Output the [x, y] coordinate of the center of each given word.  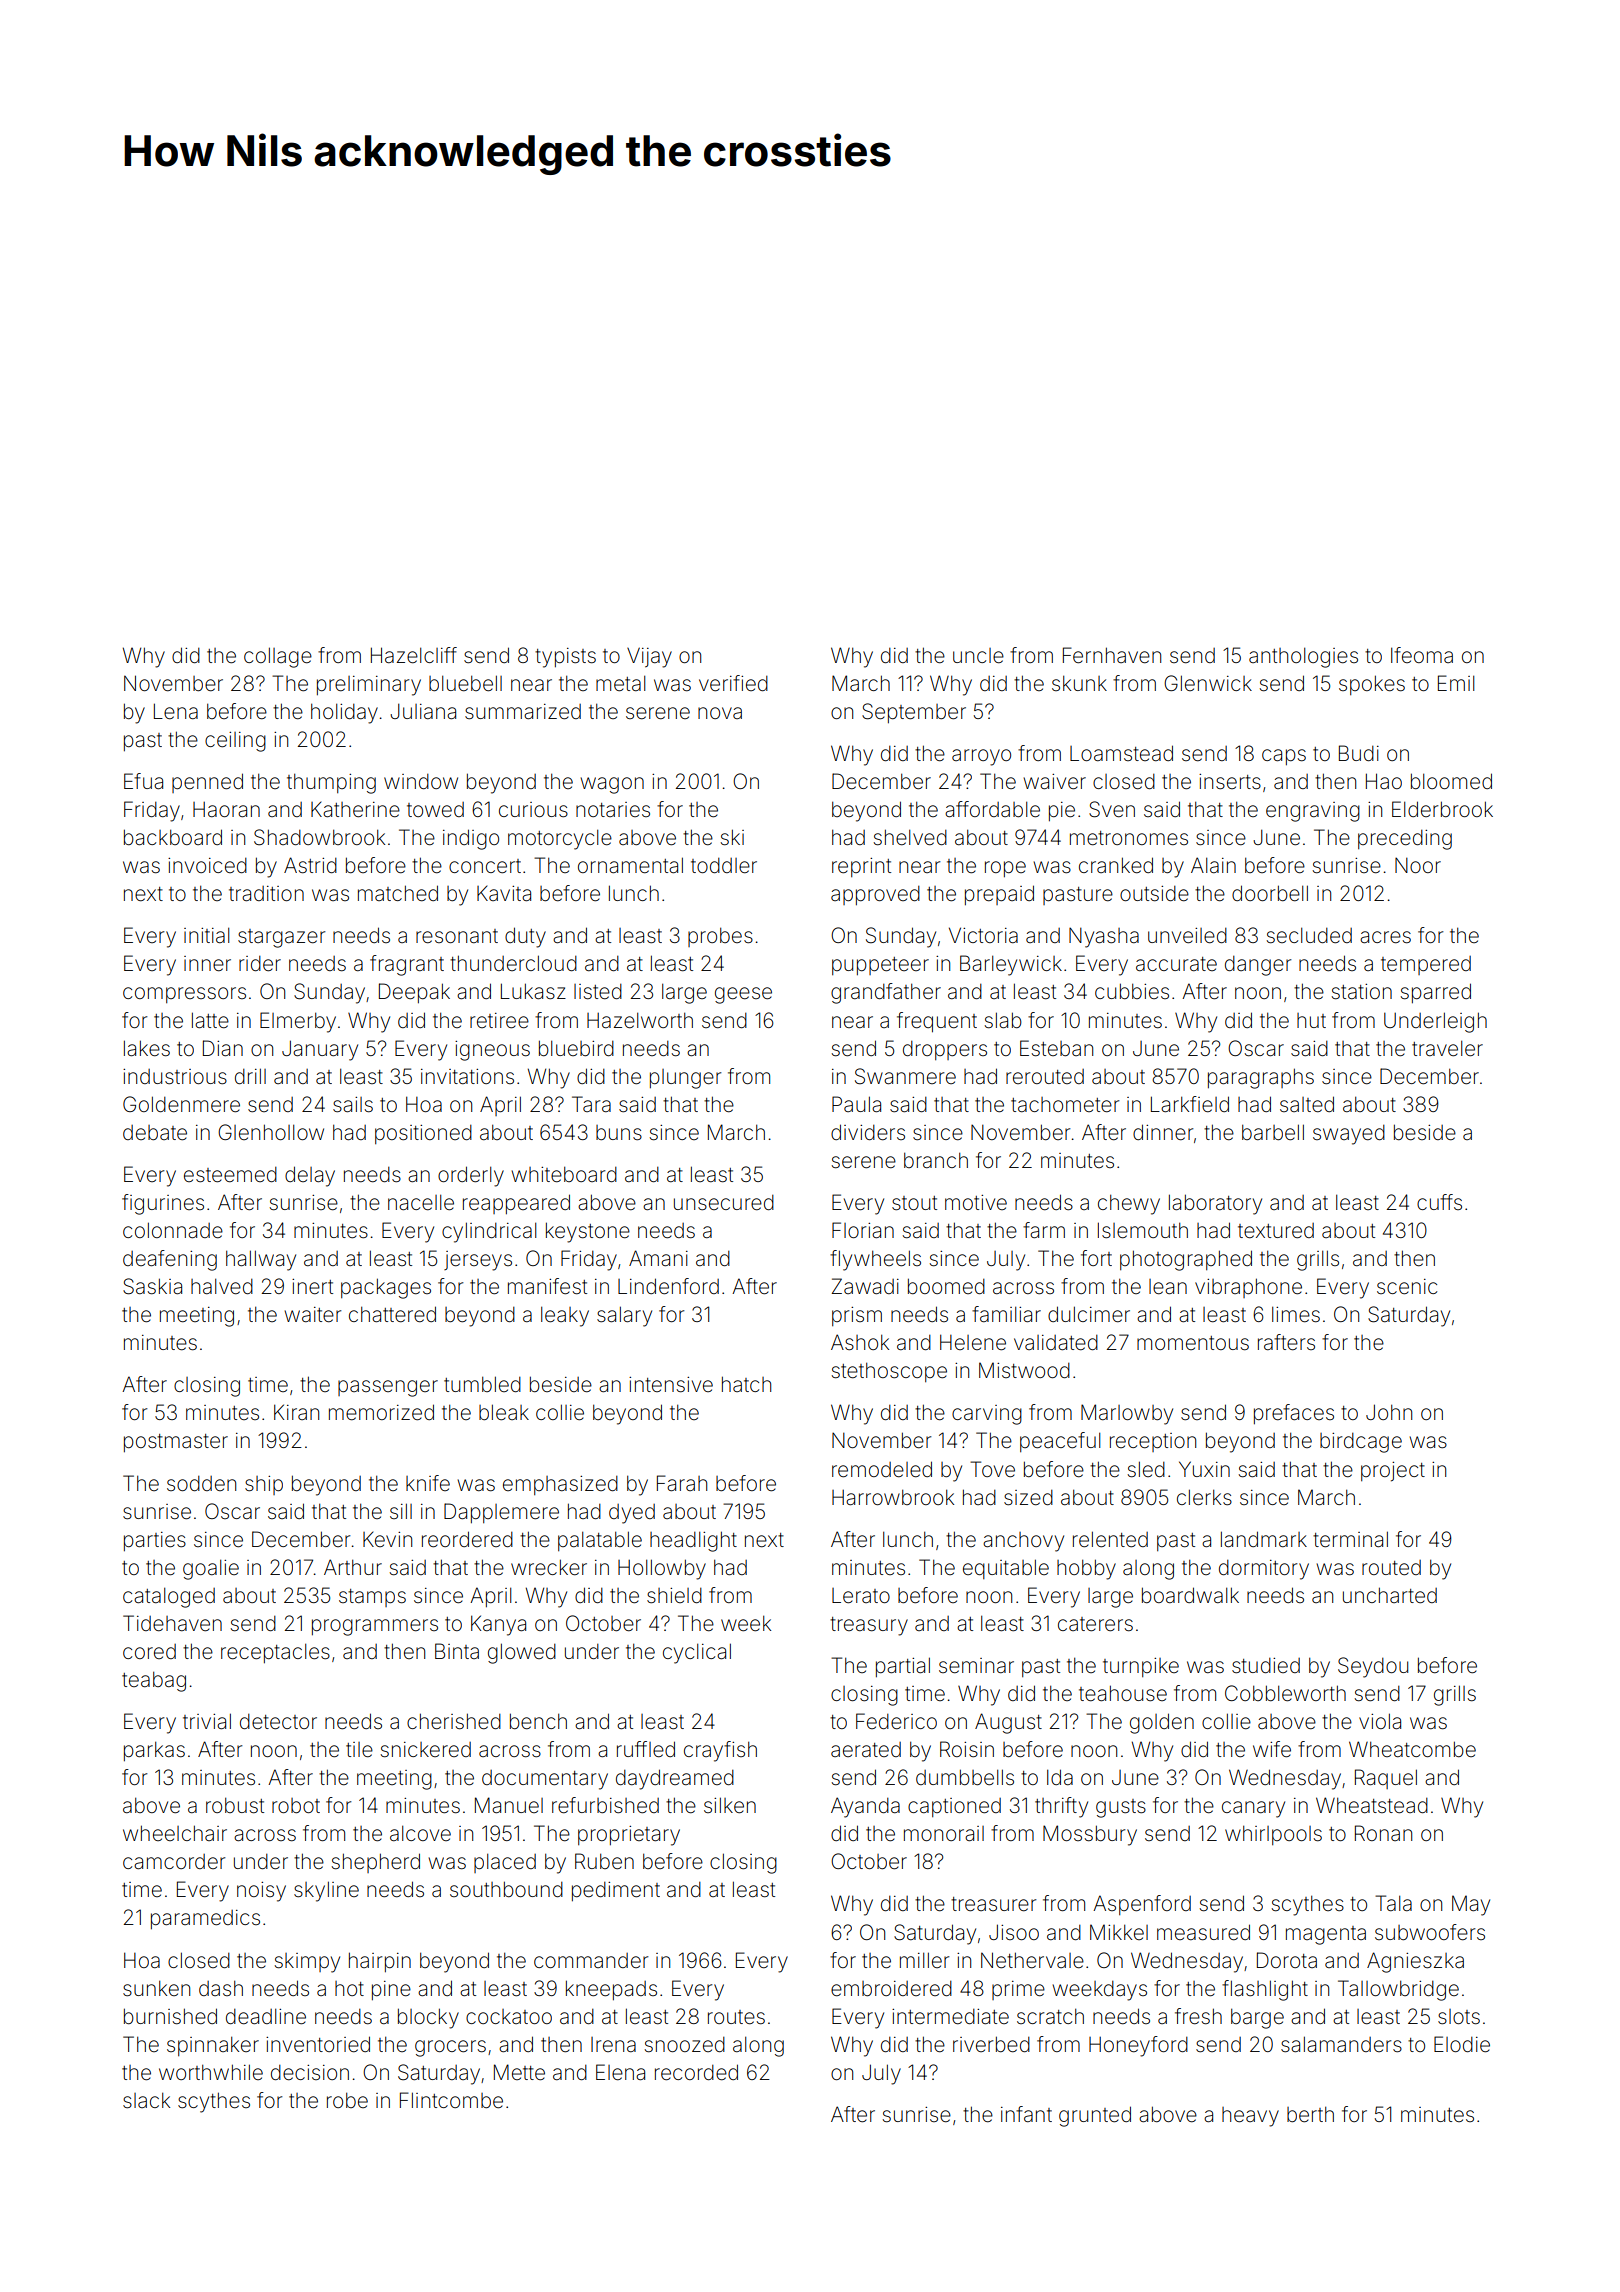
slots [1459, 2017]
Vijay [649, 657]
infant [1026, 2114]
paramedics [205, 1919]
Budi [1359, 753]
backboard [173, 837]
